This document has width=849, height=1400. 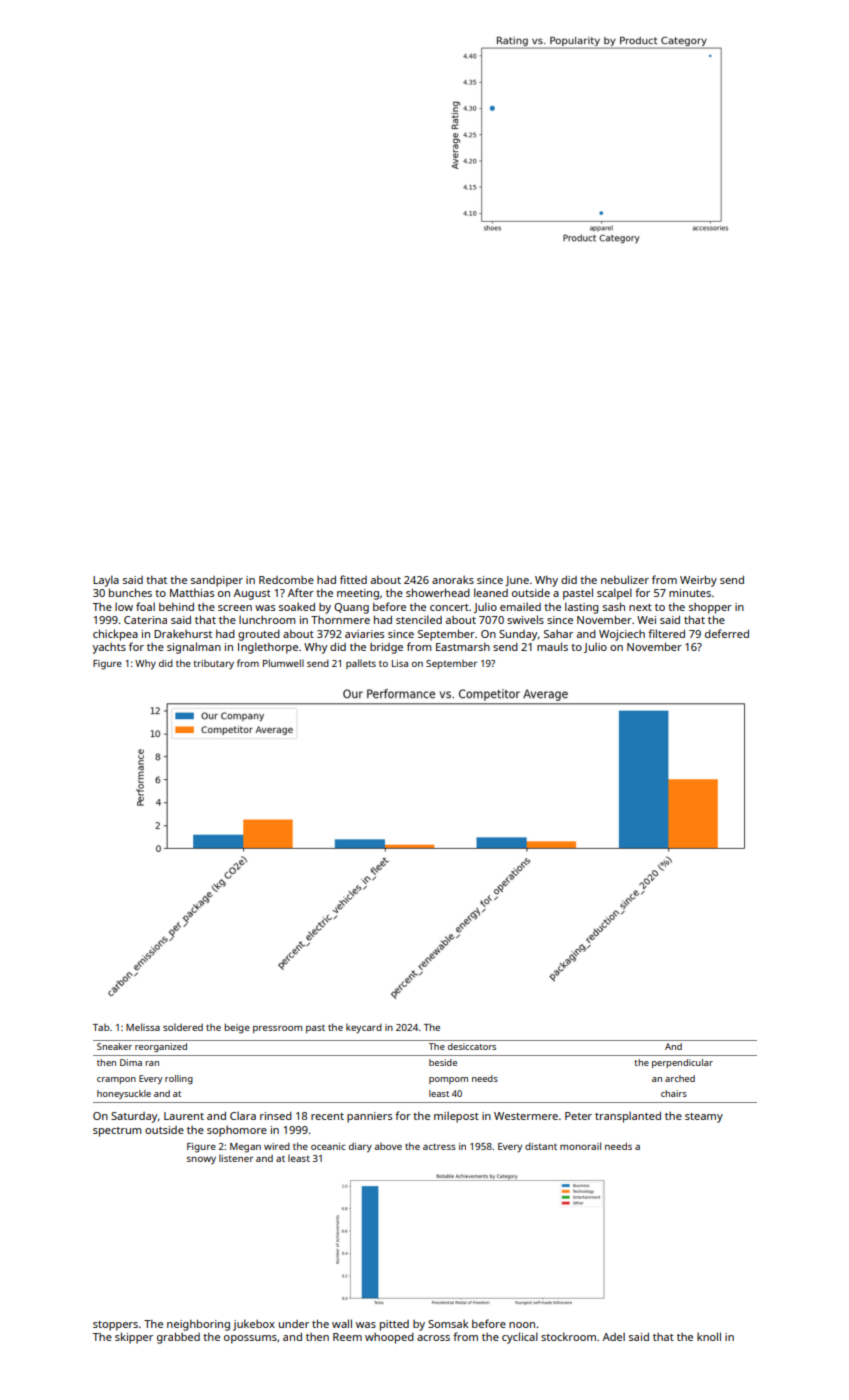 What do you see at coordinates (625, 579) in the document?
I see `nebulizer` at bounding box center [625, 579].
